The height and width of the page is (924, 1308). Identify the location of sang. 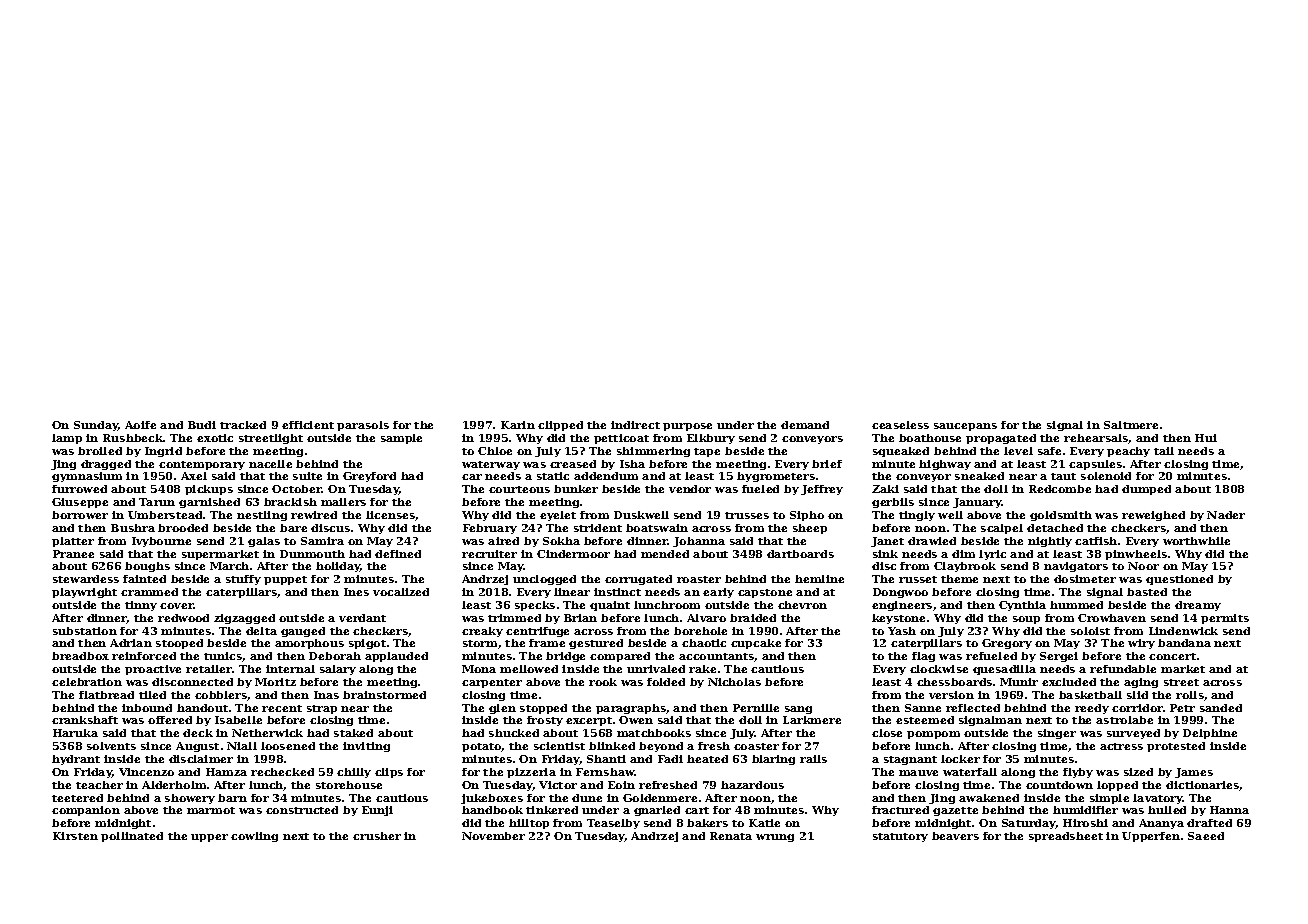
(798, 710).
